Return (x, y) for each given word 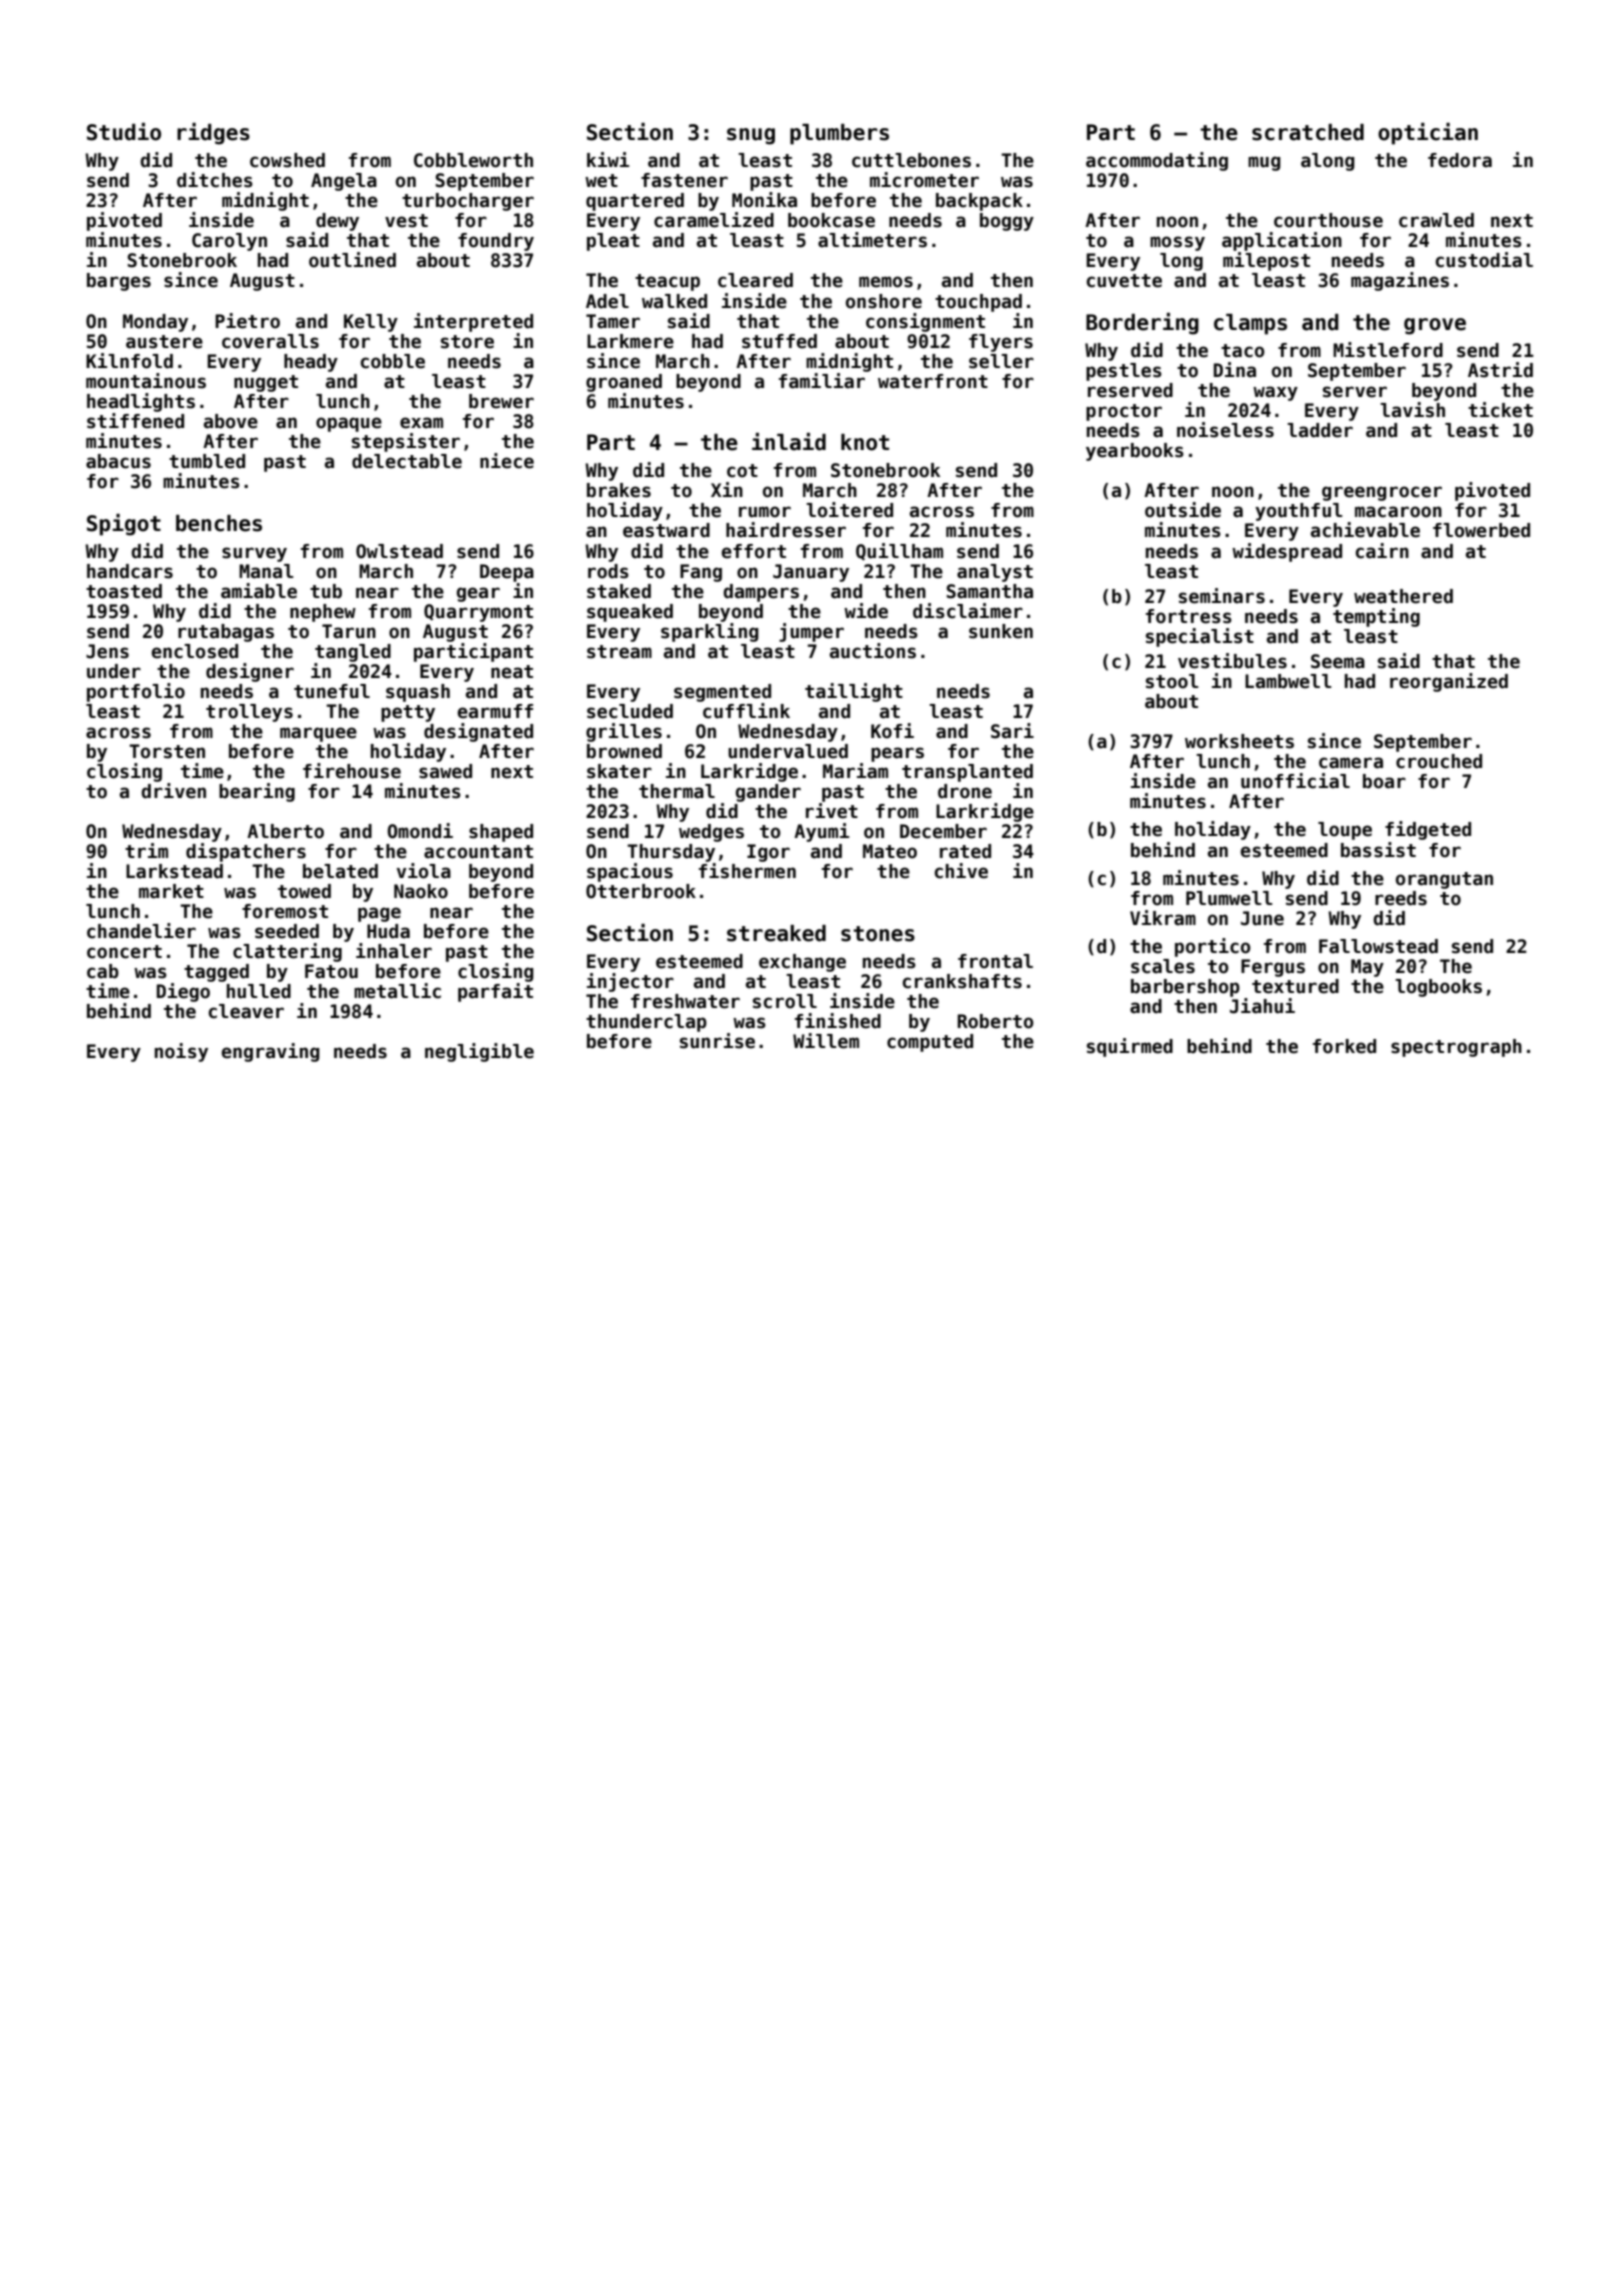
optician (1428, 134)
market (171, 891)
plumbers (839, 134)
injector (630, 982)
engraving (271, 1052)
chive (961, 871)
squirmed (1130, 1047)
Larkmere (630, 341)
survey (254, 554)
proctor (1124, 412)
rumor (765, 512)
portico (1213, 947)
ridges (213, 134)
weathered (1403, 596)
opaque (349, 424)
